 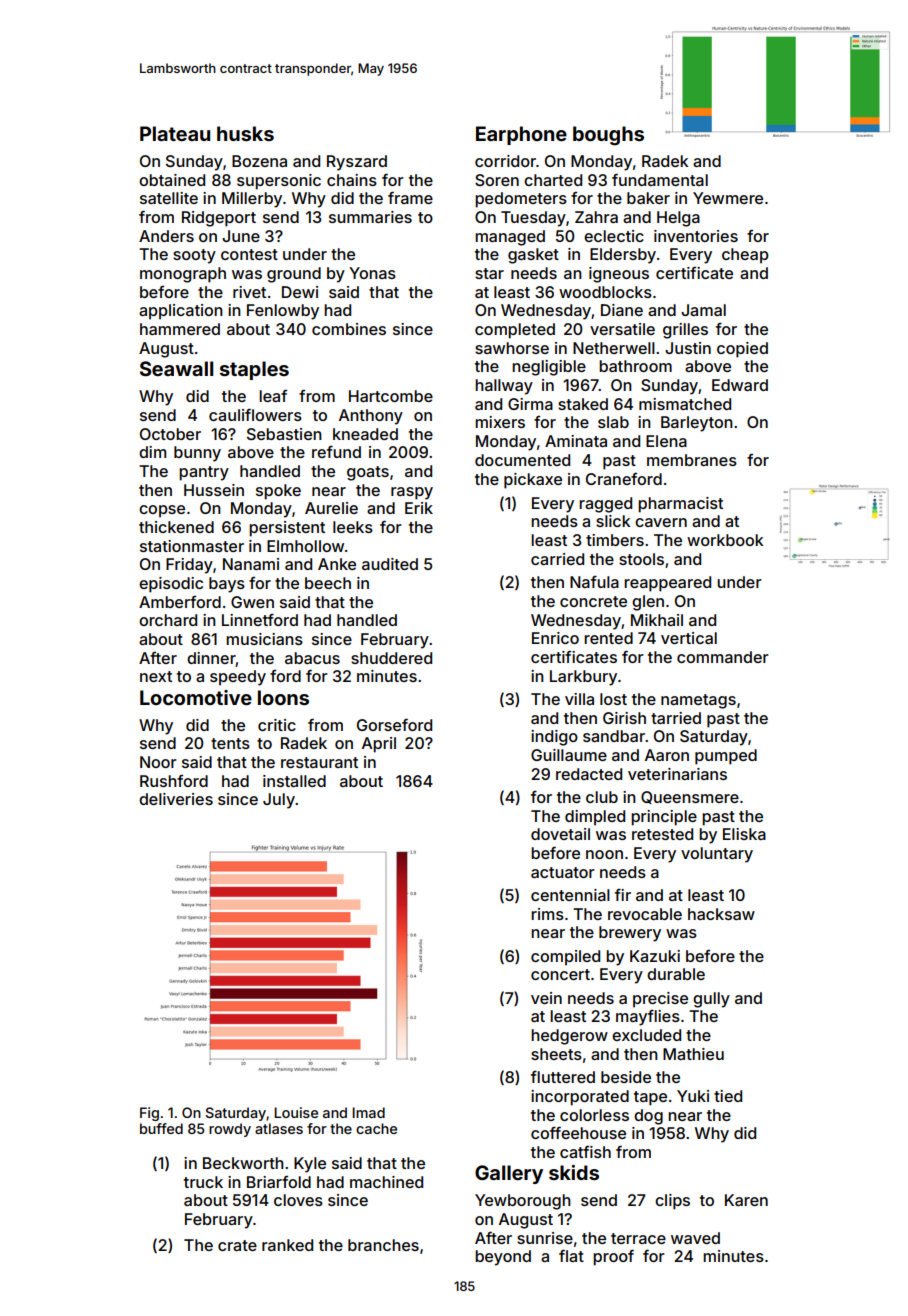 I want to click on centennial, so click(x=570, y=895).
